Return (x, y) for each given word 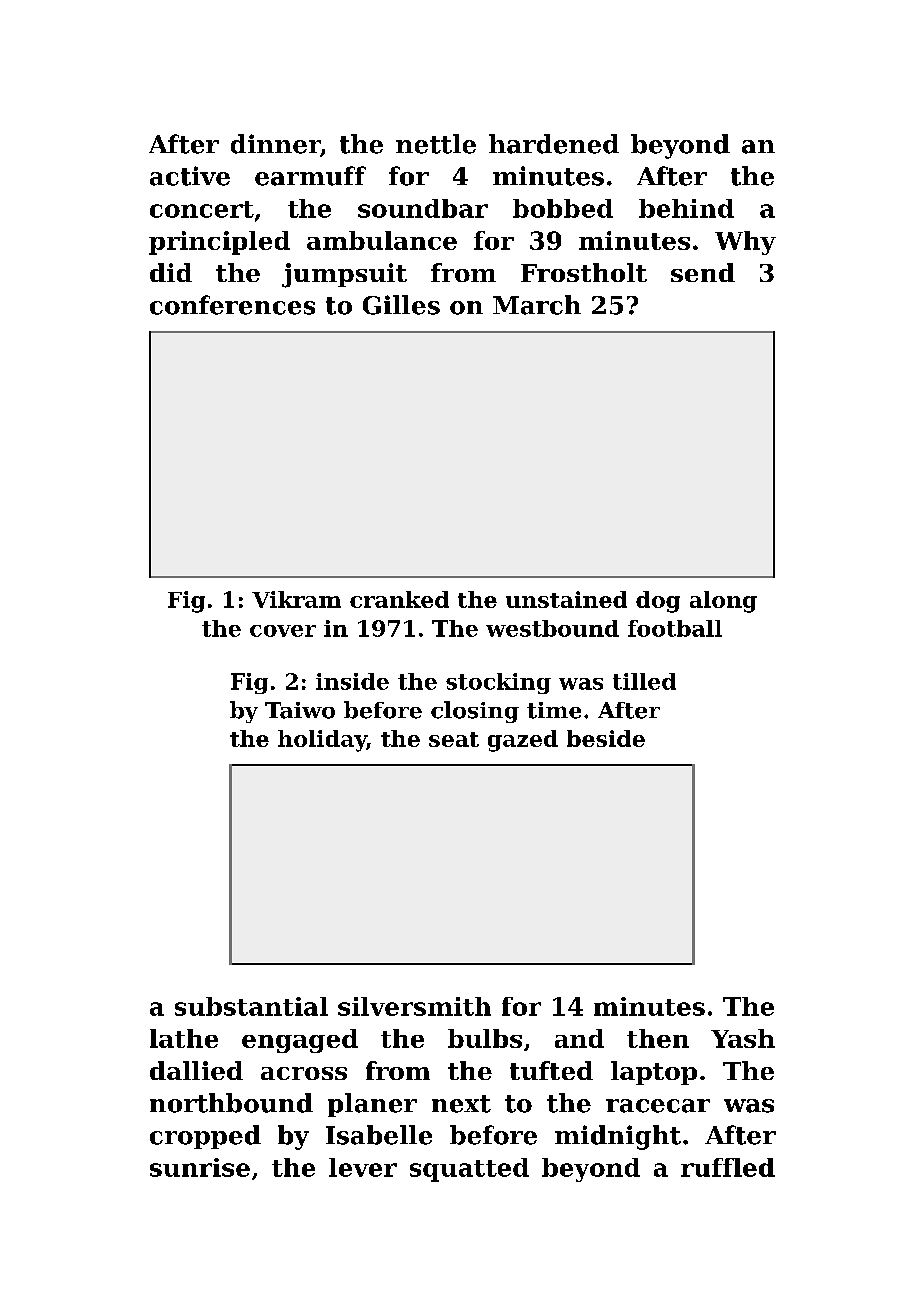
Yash (743, 1038)
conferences (232, 305)
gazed (523, 741)
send (703, 272)
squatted (469, 1170)
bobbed (563, 208)
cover (283, 631)
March (537, 305)
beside (606, 738)
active (190, 176)
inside (352, 681)
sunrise (200, 1167)
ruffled (728, 1167)
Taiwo (300, 710)
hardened (554, 144)
